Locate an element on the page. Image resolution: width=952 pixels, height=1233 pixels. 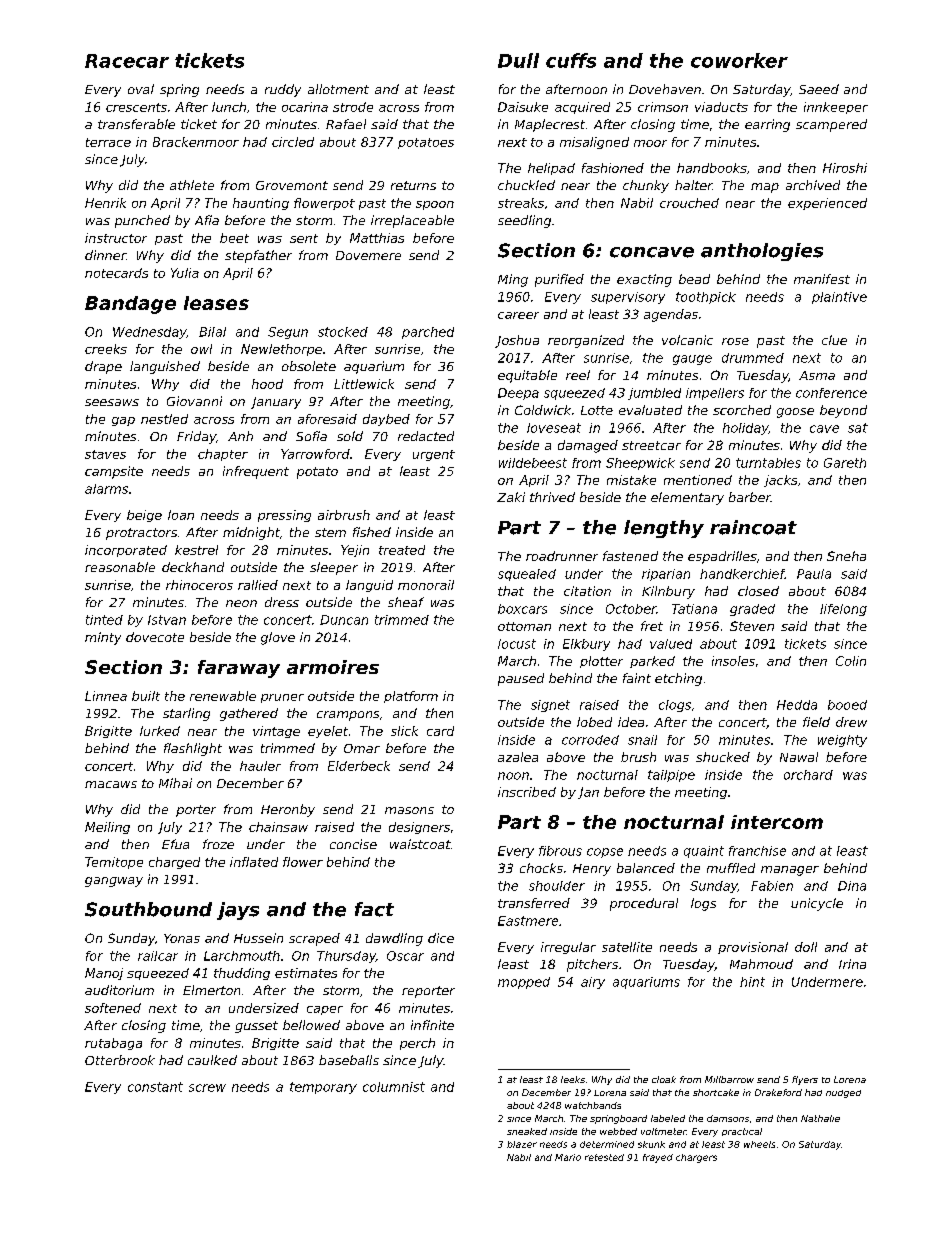
reasonable is located at coordinates (120, 567).
